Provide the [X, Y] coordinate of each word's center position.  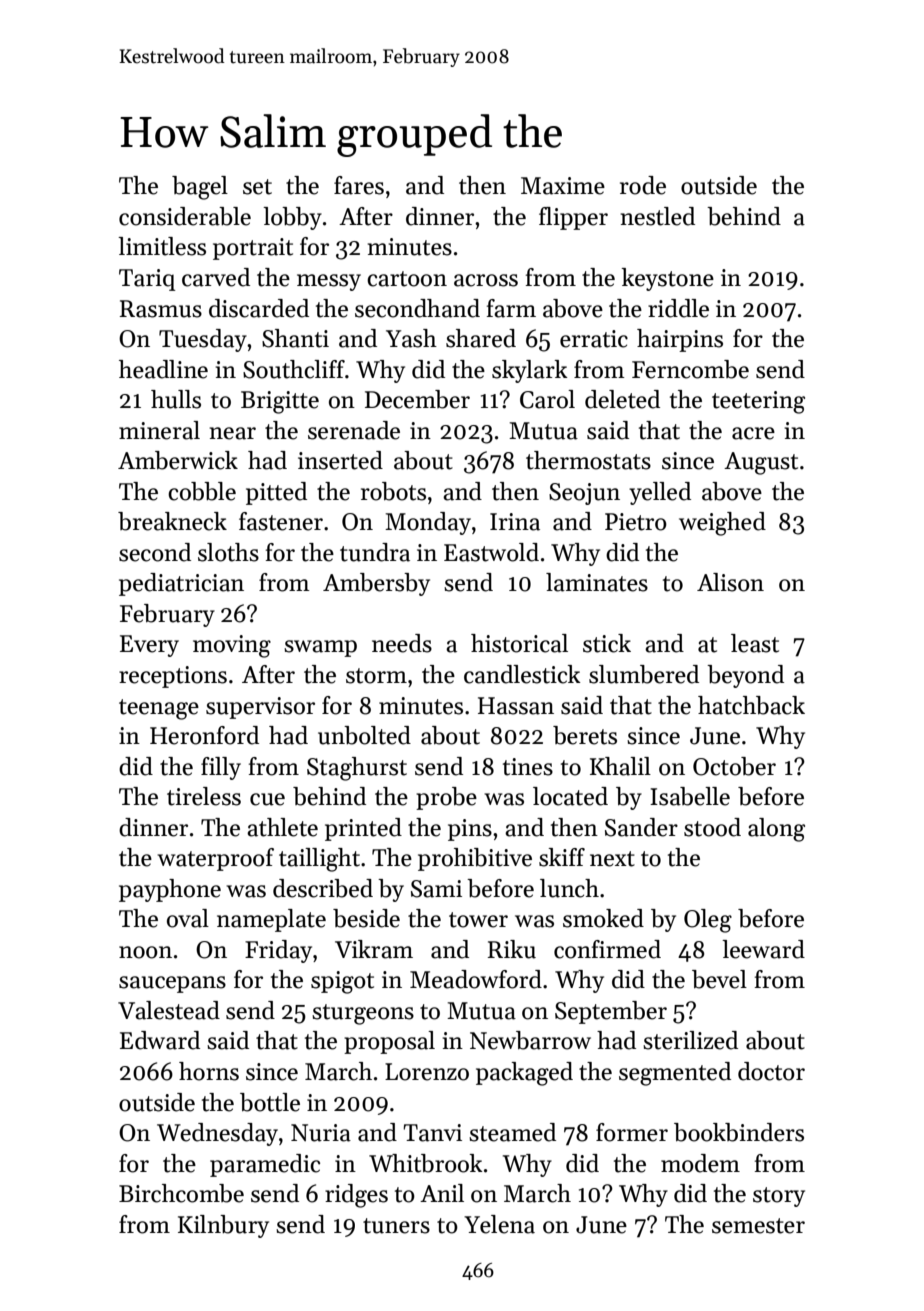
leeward [763, 949]
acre [753, 433]
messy [329, 282]
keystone [667, 279]
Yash [411, 338]
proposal [389, 1042]
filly [221, 768]
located [570, 796]
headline [163, 369]
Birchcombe [181, 1193]
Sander [641, 827]
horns [209, 1071]
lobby [292, 218]
